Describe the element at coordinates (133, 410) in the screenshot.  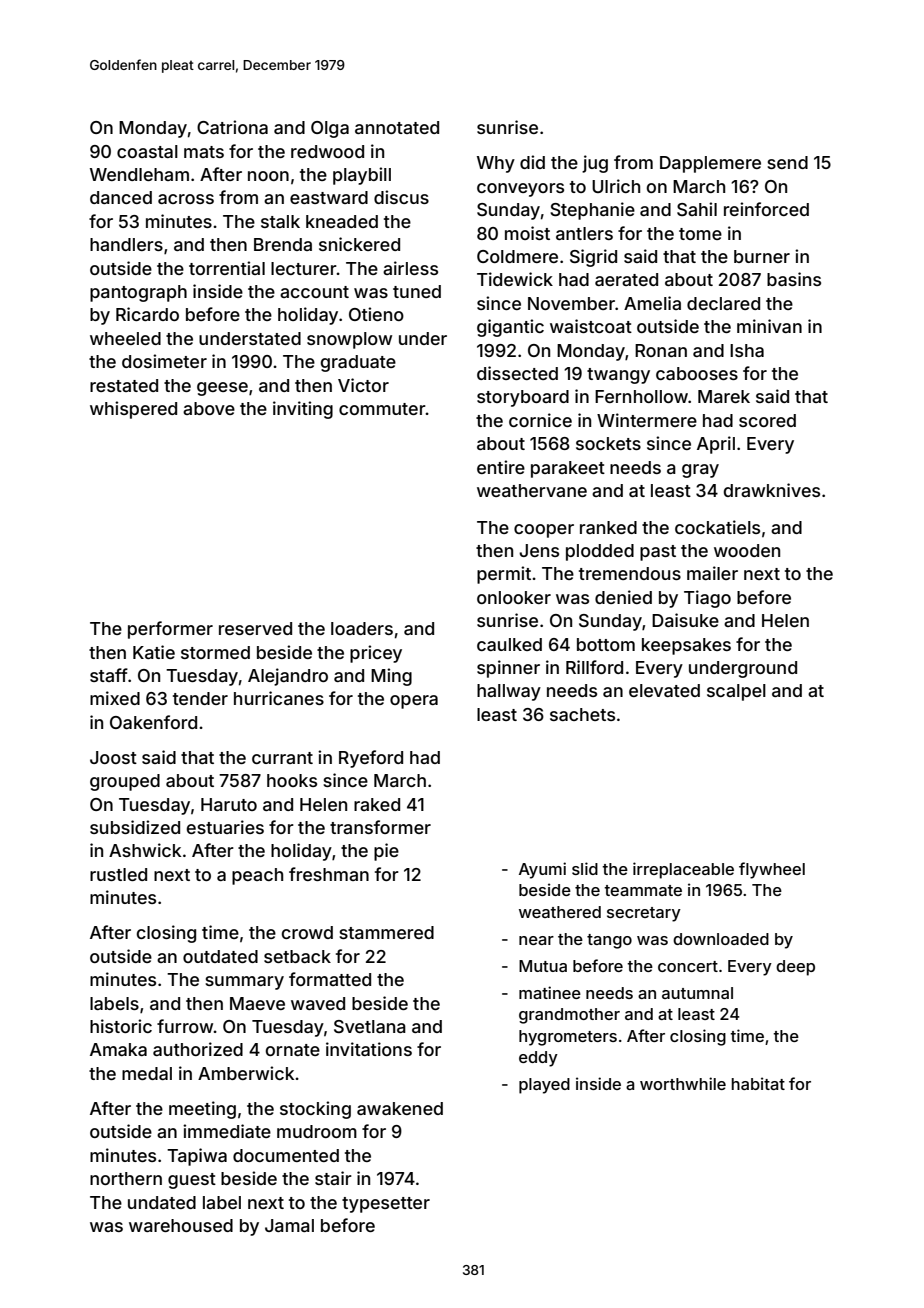
I see `whispered` at that location.
